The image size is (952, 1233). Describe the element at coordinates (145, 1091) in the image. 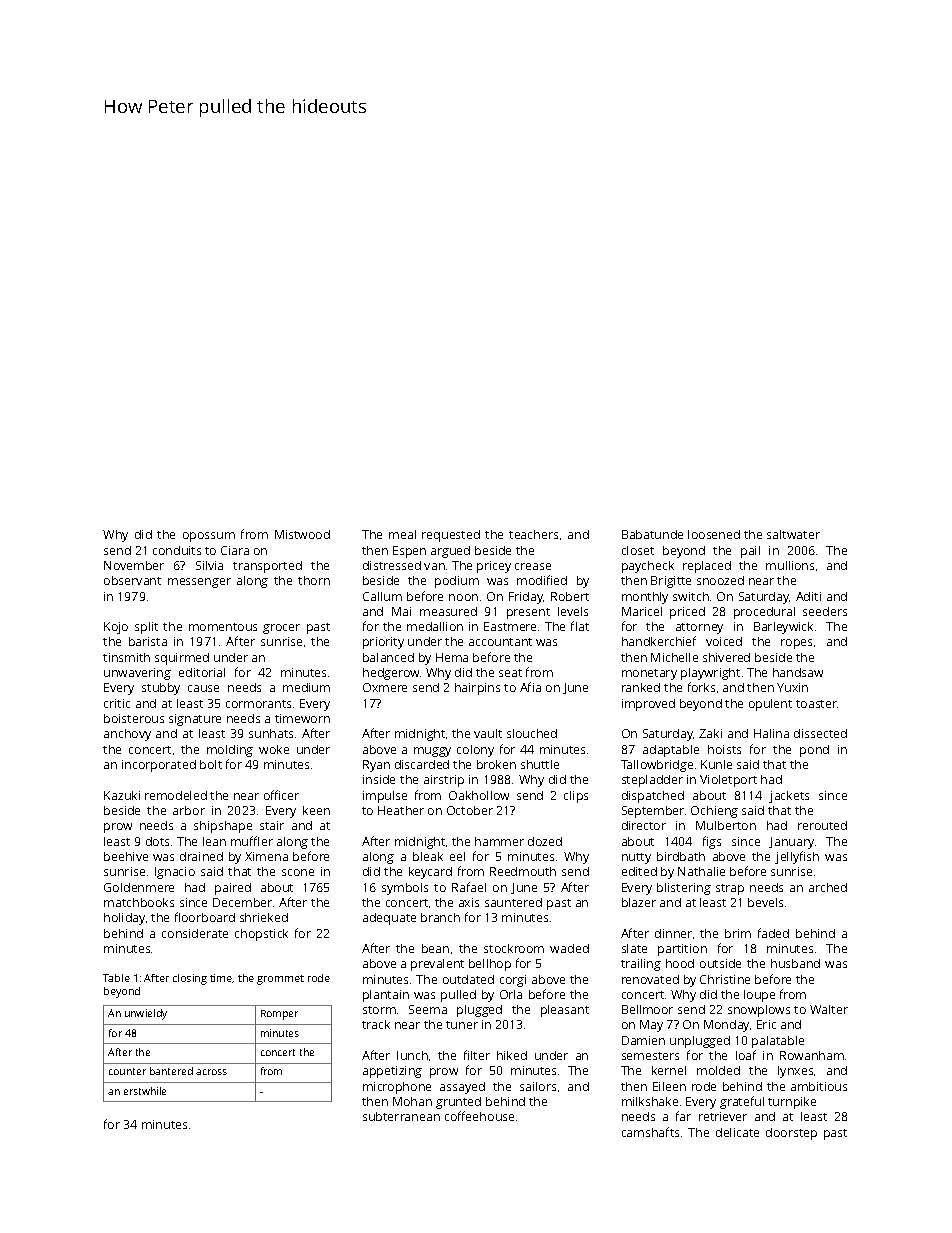

I see `erstwhile` at that location.
